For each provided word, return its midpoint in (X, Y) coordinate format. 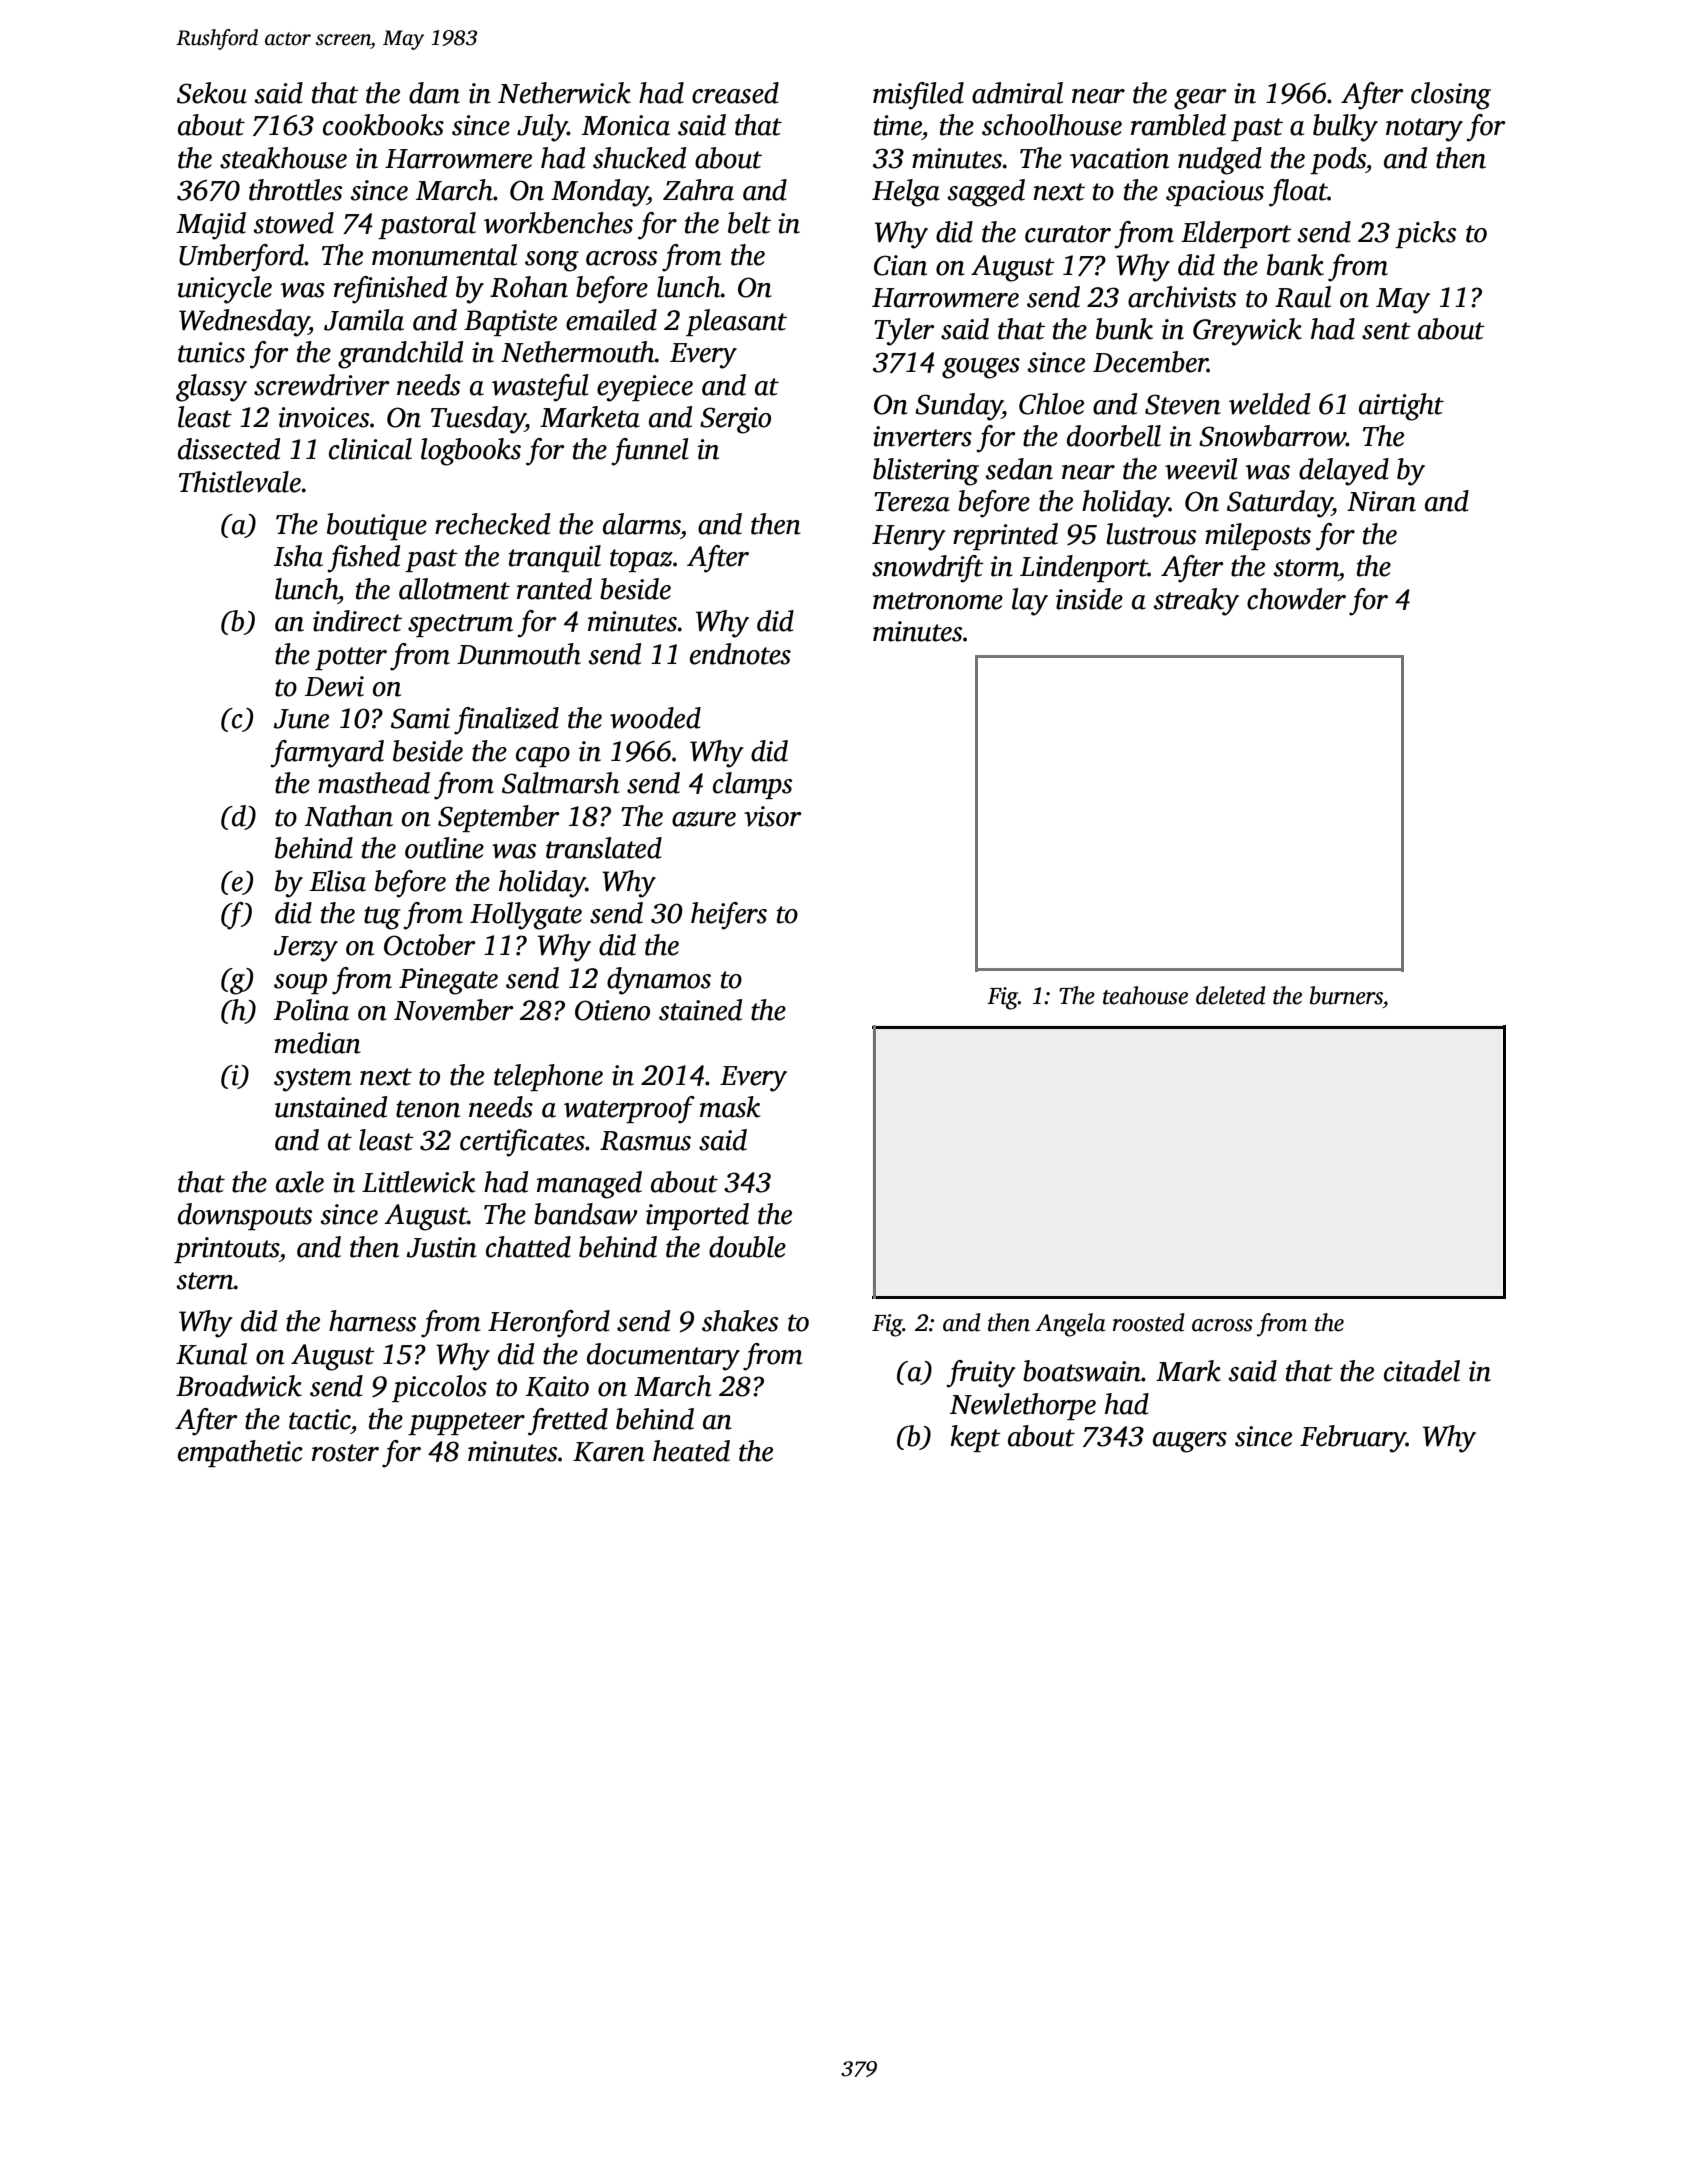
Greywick (1247, 332)
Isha (298, 556)
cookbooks (383, 125)
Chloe (1051, 404)
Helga (906, 193)
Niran (1381, 501)
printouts (226, 1250)
